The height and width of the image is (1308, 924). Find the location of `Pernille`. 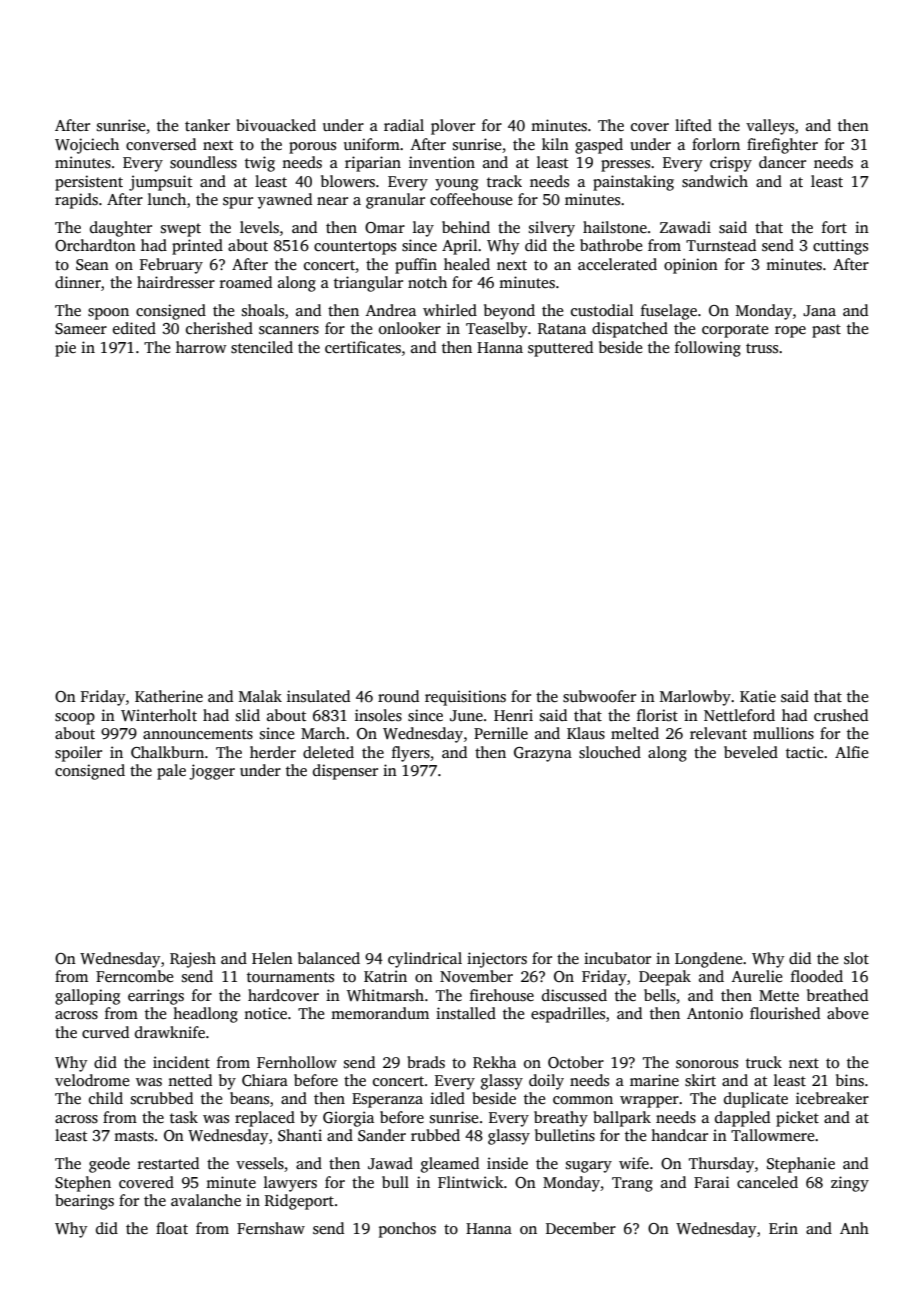

Pernille is located at coordinates (501, 733).
